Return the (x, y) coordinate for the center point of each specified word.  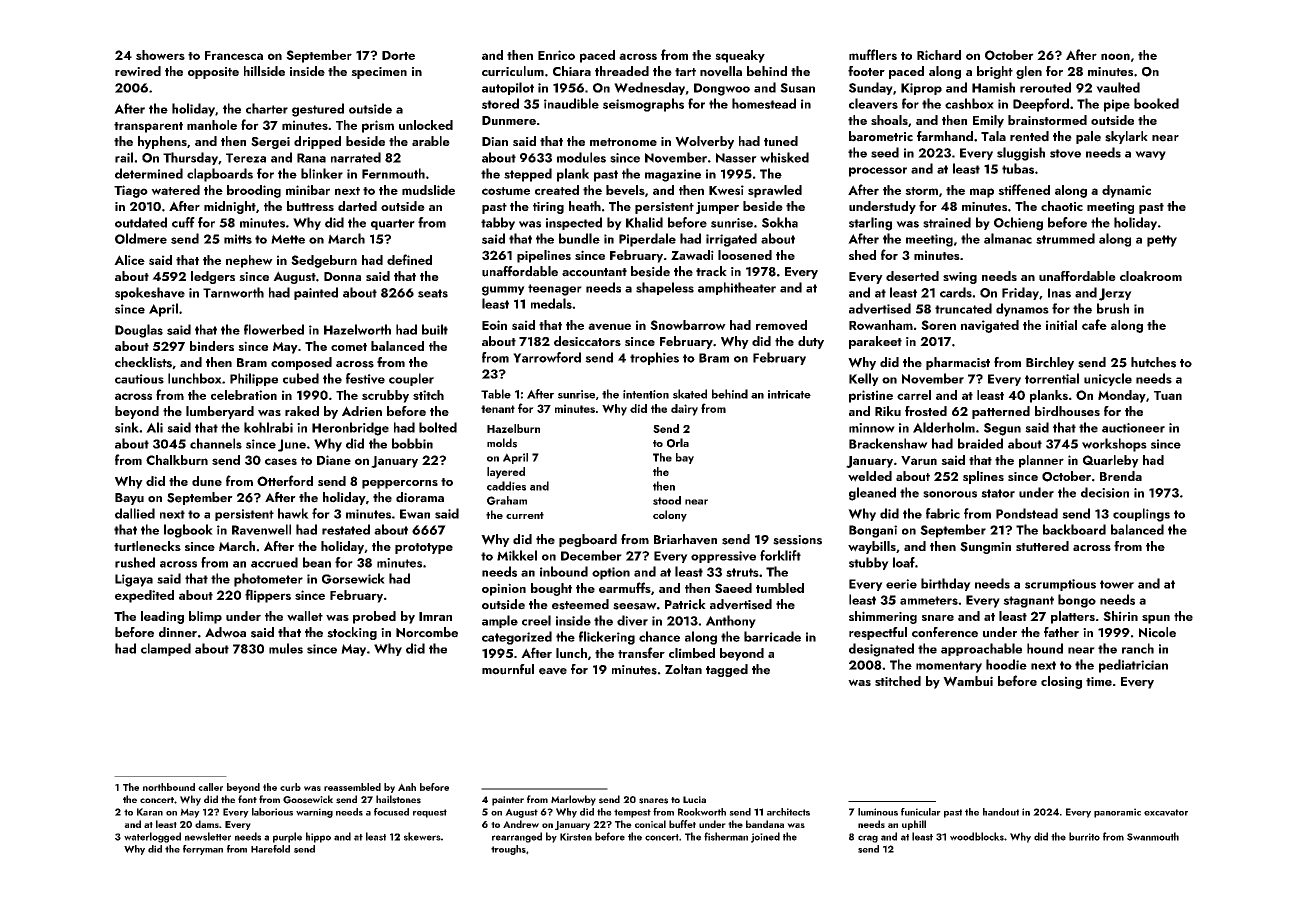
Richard (939, 55)
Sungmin (985, 548)
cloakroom (1151, 276)
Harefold (270, 849)
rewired (138, 71)
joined (765, 837)
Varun (919, 460)
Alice (129, 260)
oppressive (723, 557)
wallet (305, 616)
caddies (506, 486)
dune (207, 481)
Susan (797, 88)
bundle (579, 238)
